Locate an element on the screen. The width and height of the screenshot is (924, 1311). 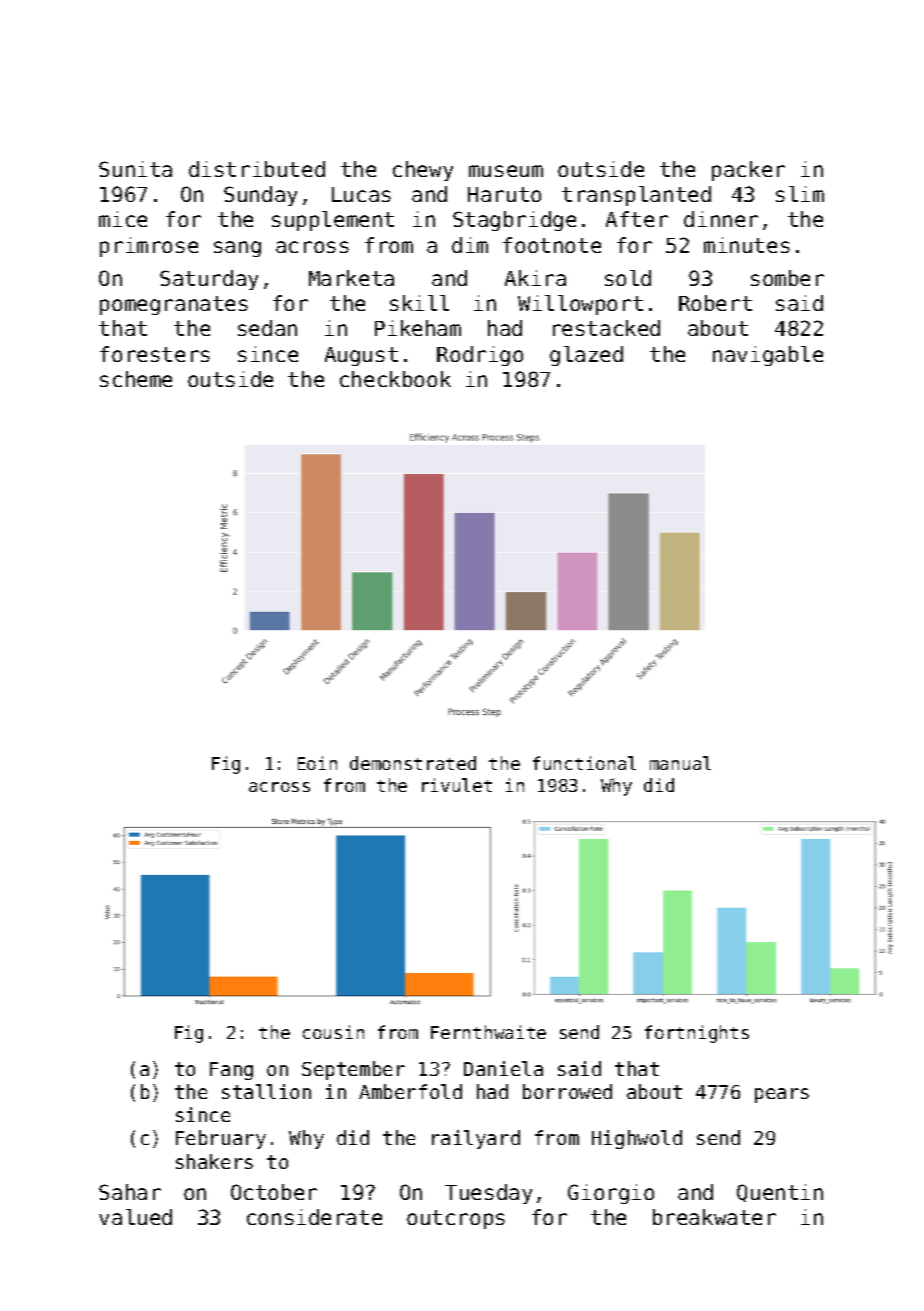
scheme is located at coordinates (136, 379).
